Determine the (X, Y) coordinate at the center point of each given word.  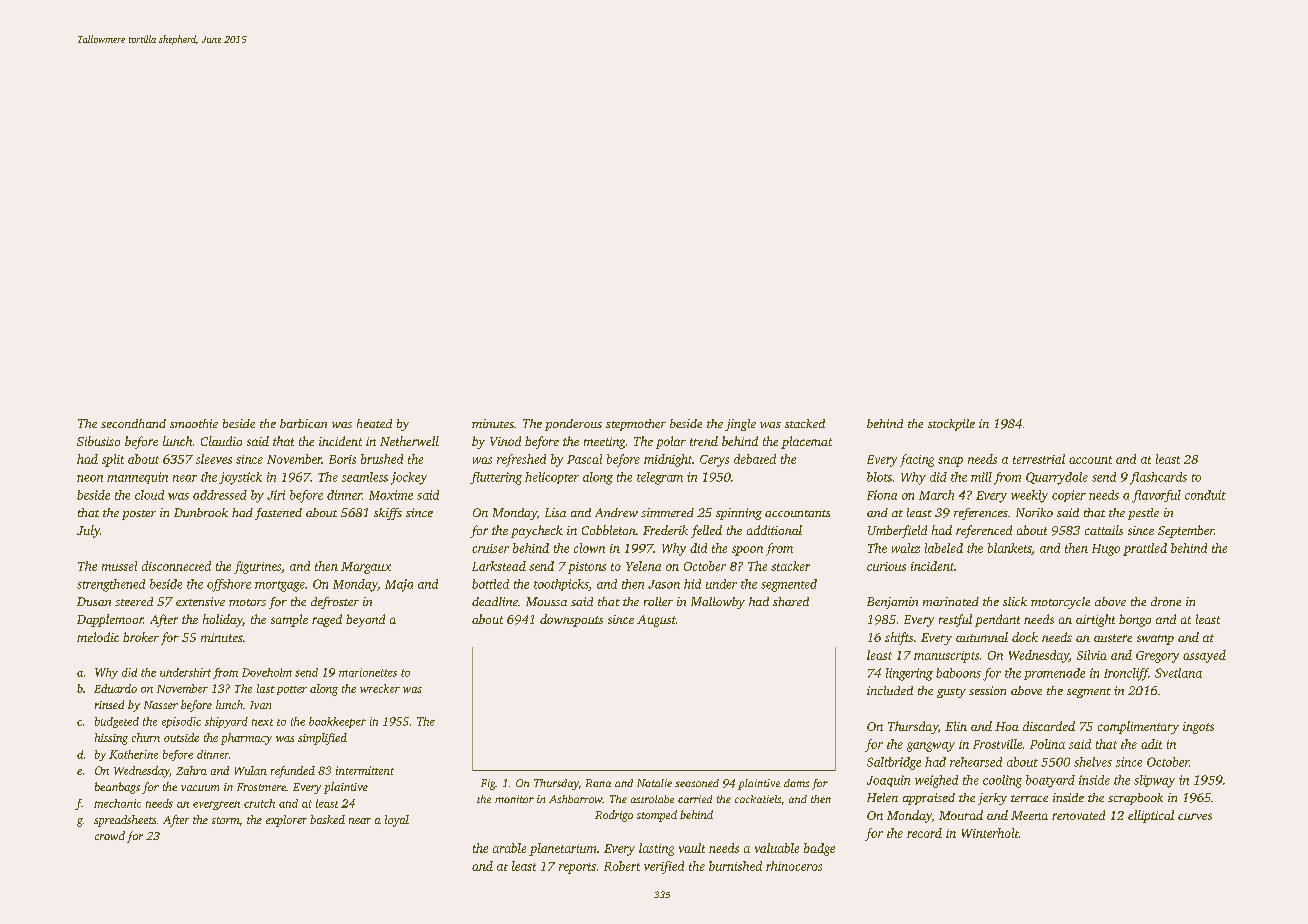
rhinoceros (794, 866)
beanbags (117, 788)
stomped (657, 816)
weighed (936, 781)
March (936, 495)
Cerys (714, 461)
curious (886, 566)
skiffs (388, 514)
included (890, 690)
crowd (110, 835)
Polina (1047, 744)
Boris (342, 459)
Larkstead (499, 566)
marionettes (368, 672)
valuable (777, 848)
